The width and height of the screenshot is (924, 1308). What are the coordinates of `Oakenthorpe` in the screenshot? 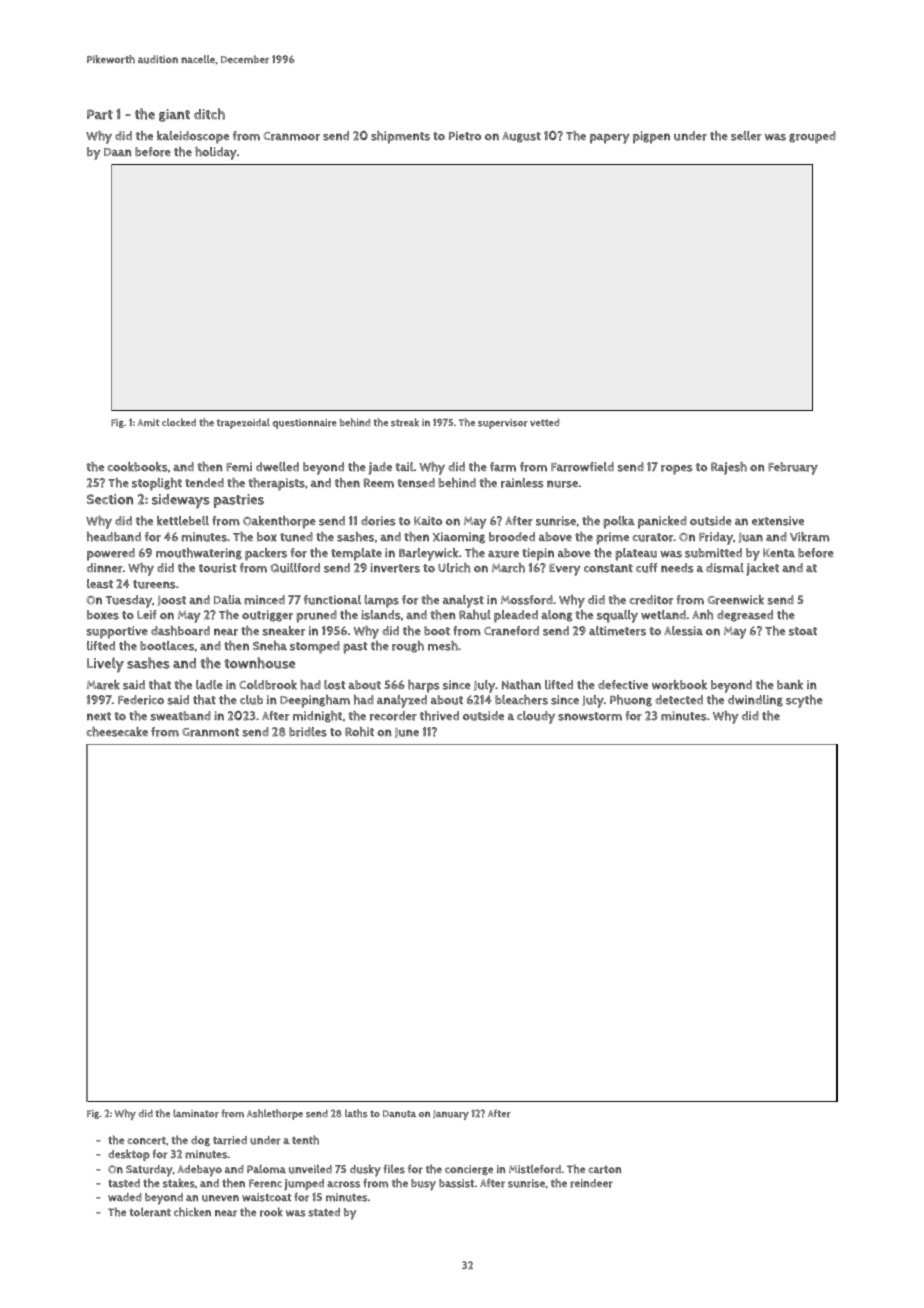 It's located at (279, 522).
